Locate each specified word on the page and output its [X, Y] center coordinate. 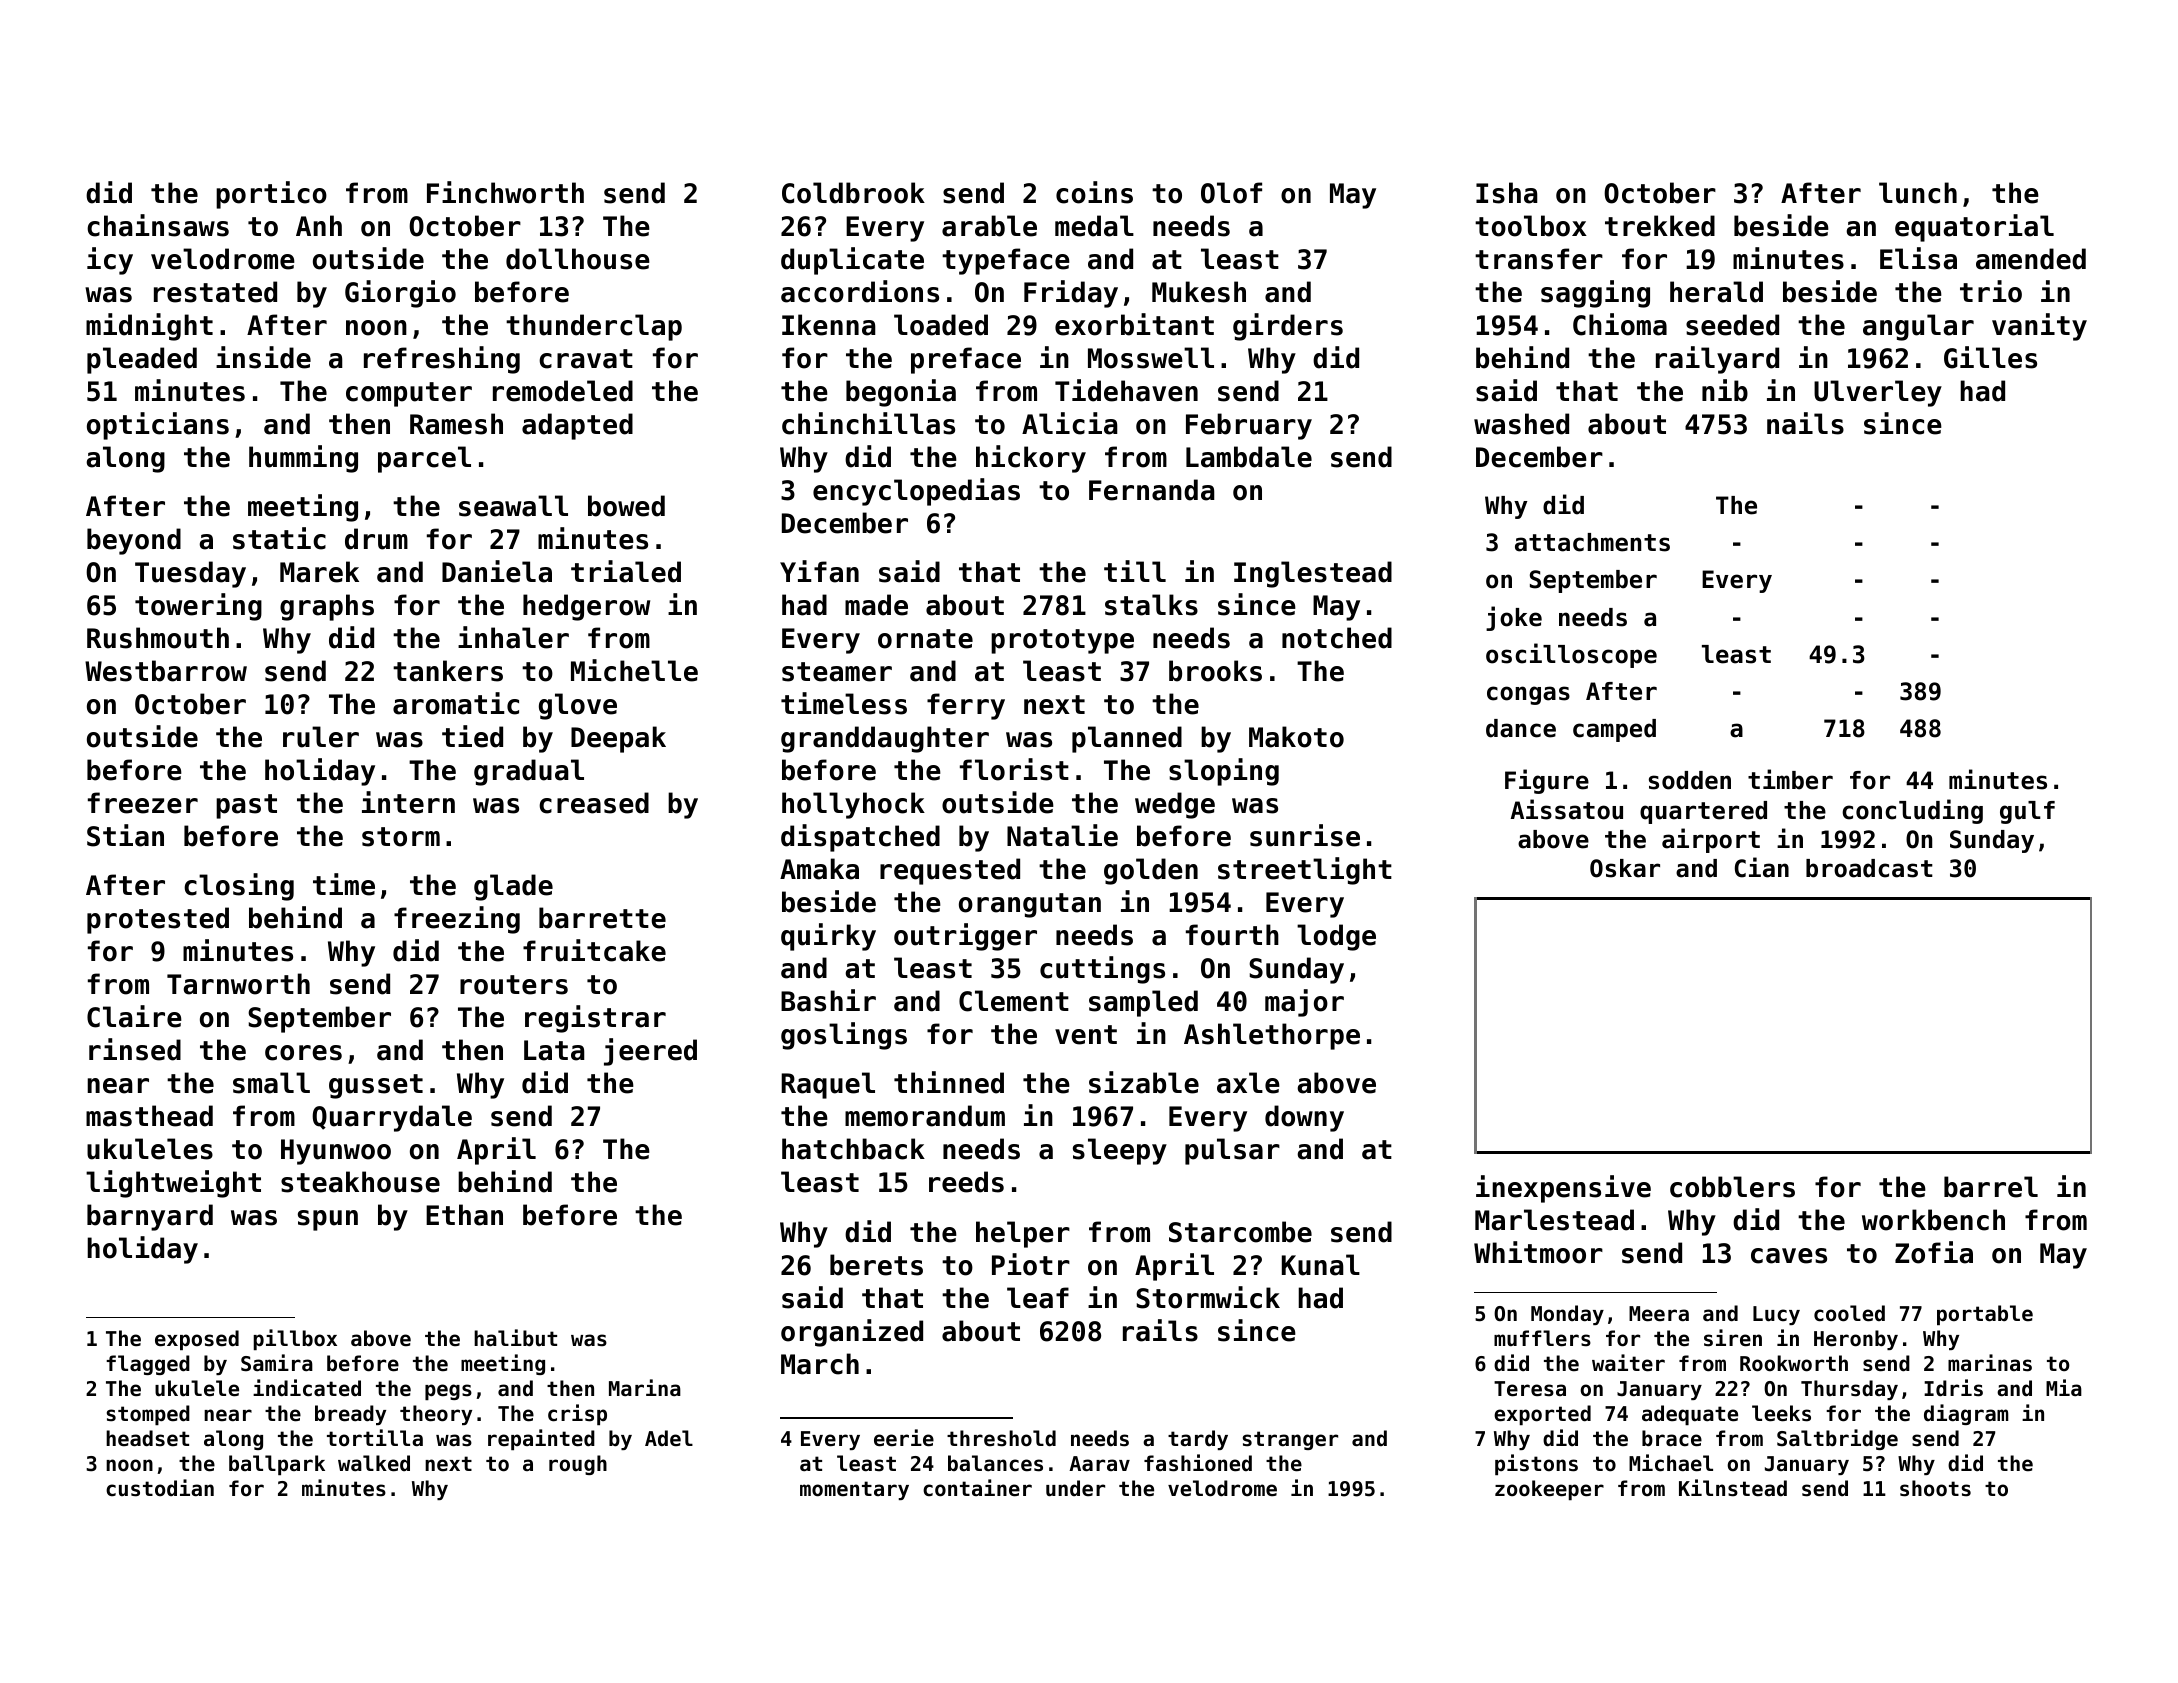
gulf [2027, 812]
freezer [143, 803]
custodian [160, 1488]
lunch [1918, 193]
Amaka [819, 869]
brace [1672, 1438]
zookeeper [1549, 1490]
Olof [1231, 193]
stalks [1151, 605]
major [1304, 1003]
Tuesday [190, 574]
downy [1304, 1118]
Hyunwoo [336, 1152]
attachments [1592, 542]
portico [271, 195]
